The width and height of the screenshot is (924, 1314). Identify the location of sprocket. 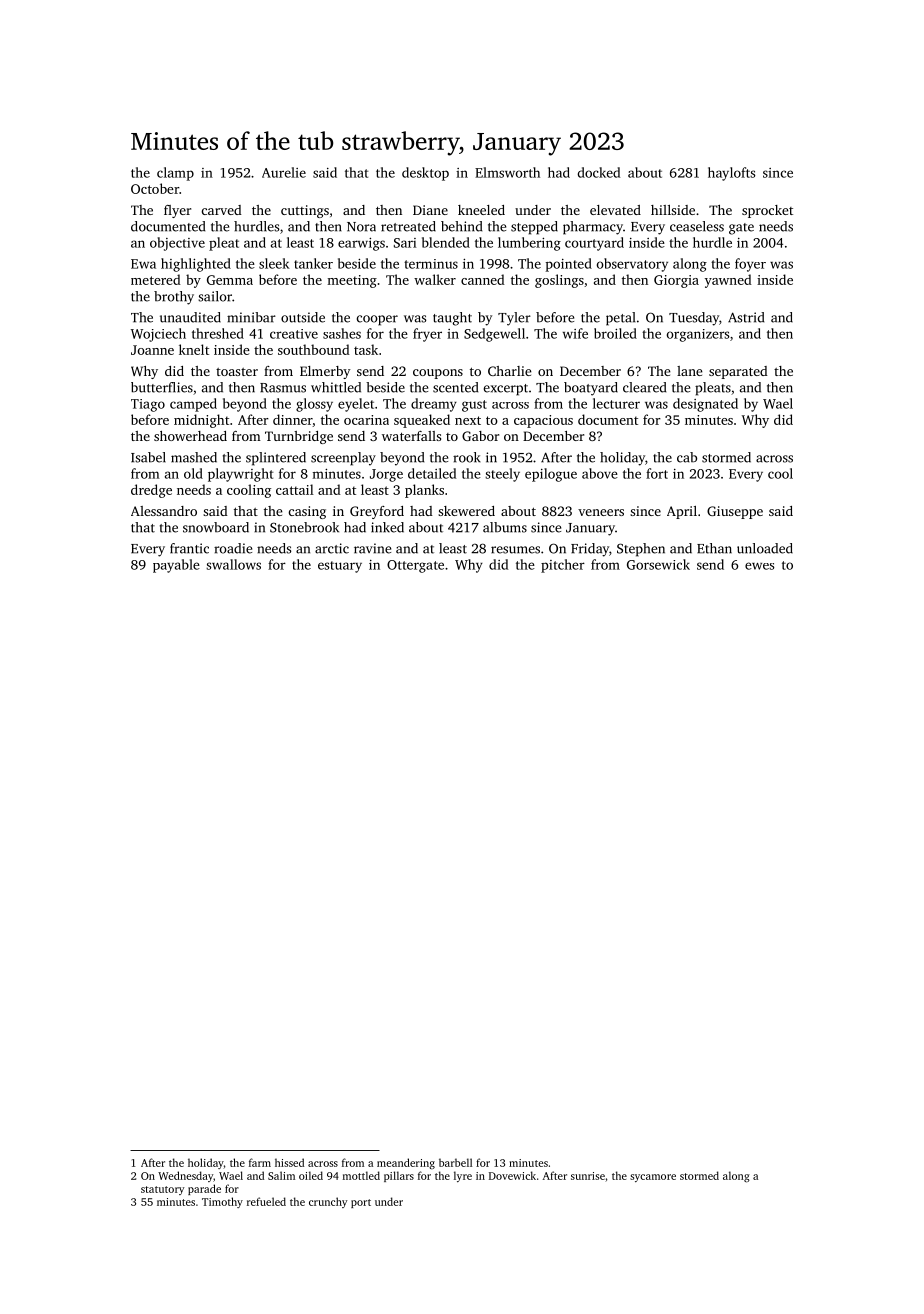
(767, 211).
